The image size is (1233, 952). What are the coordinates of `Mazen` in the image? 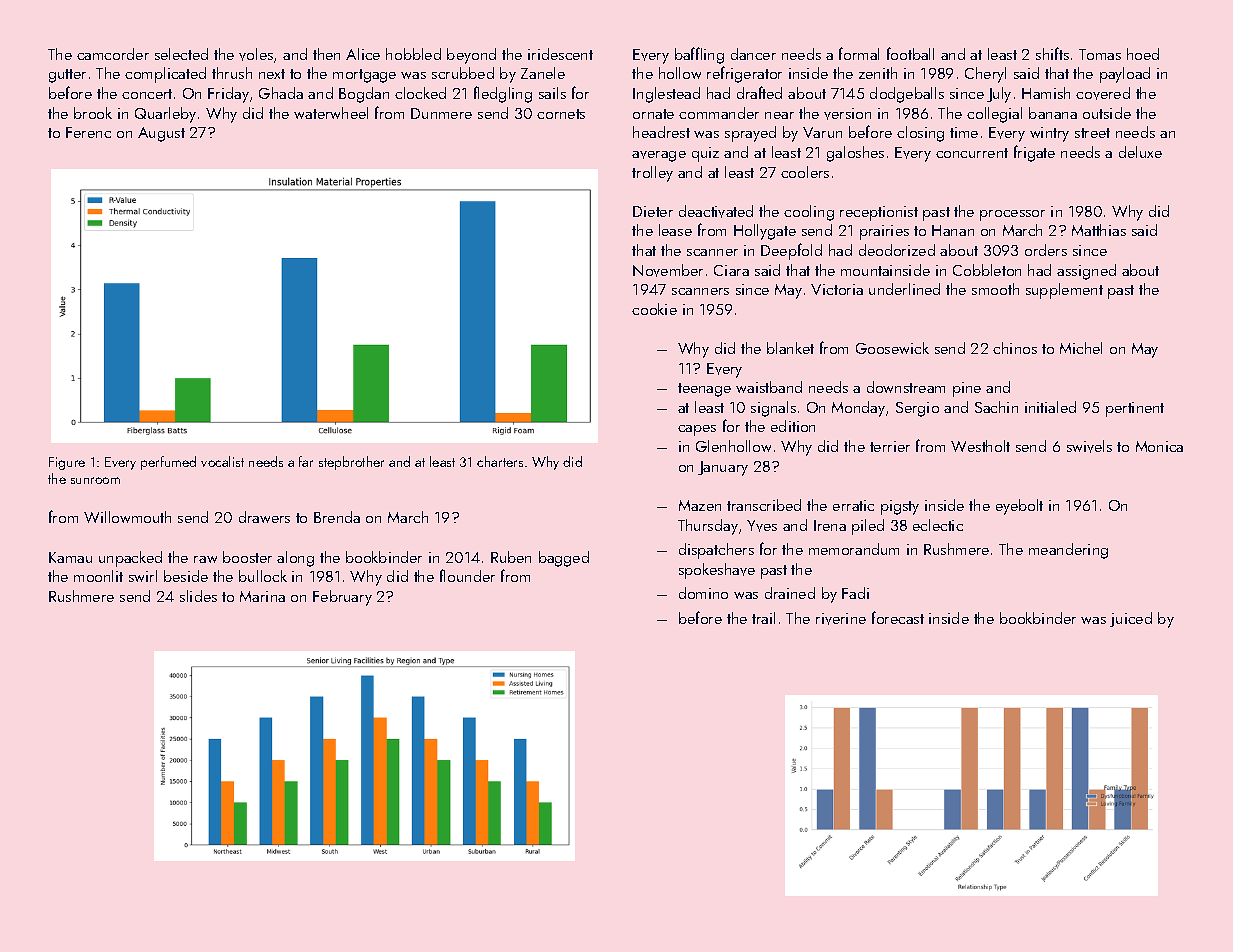 It's located at (700, 505).
